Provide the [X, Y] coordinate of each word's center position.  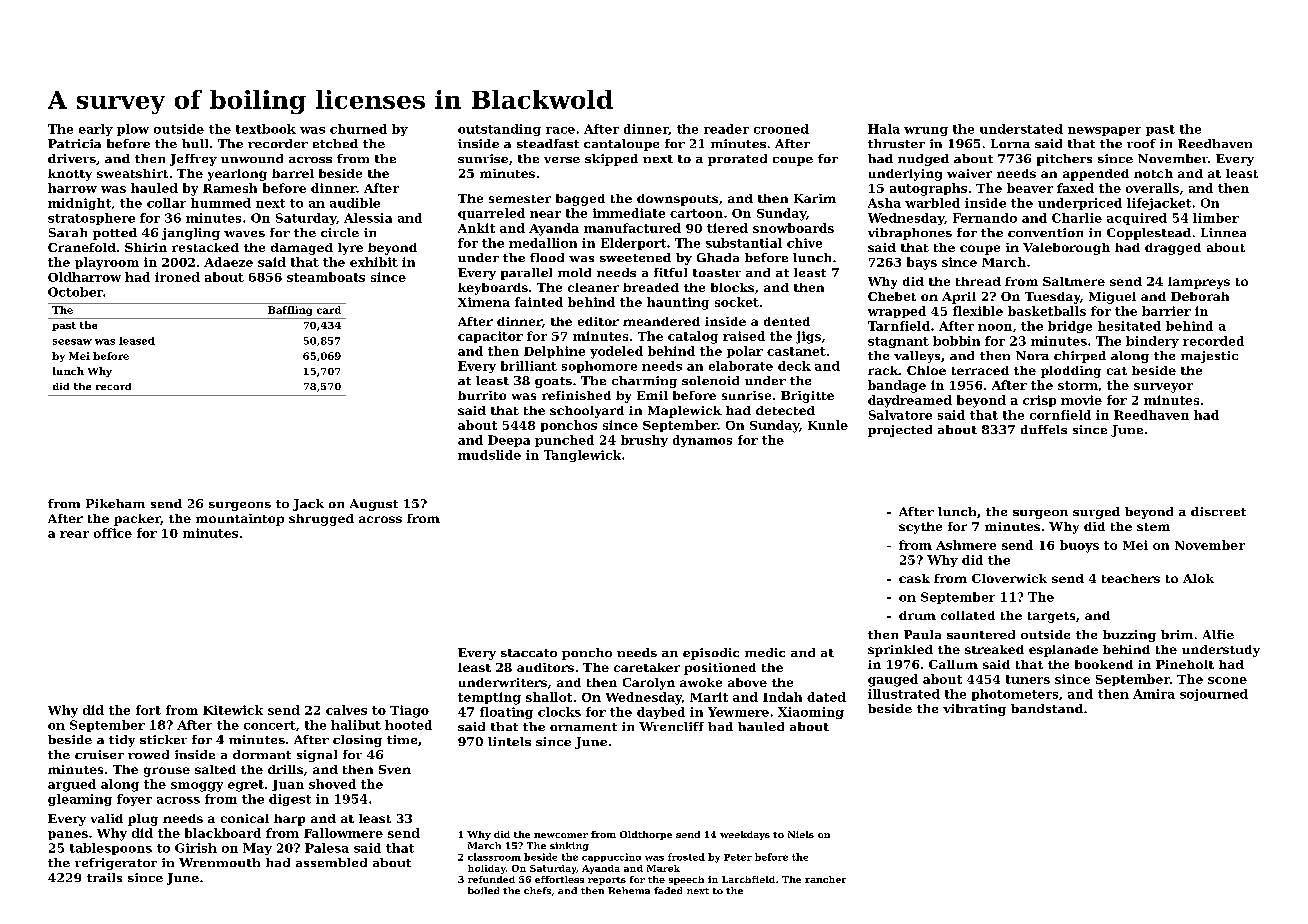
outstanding [499, 130]
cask [914, 578]
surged [1096, 513]
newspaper [1104, 131]
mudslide [489, 455]
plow [133, 130]
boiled [483, 890]
